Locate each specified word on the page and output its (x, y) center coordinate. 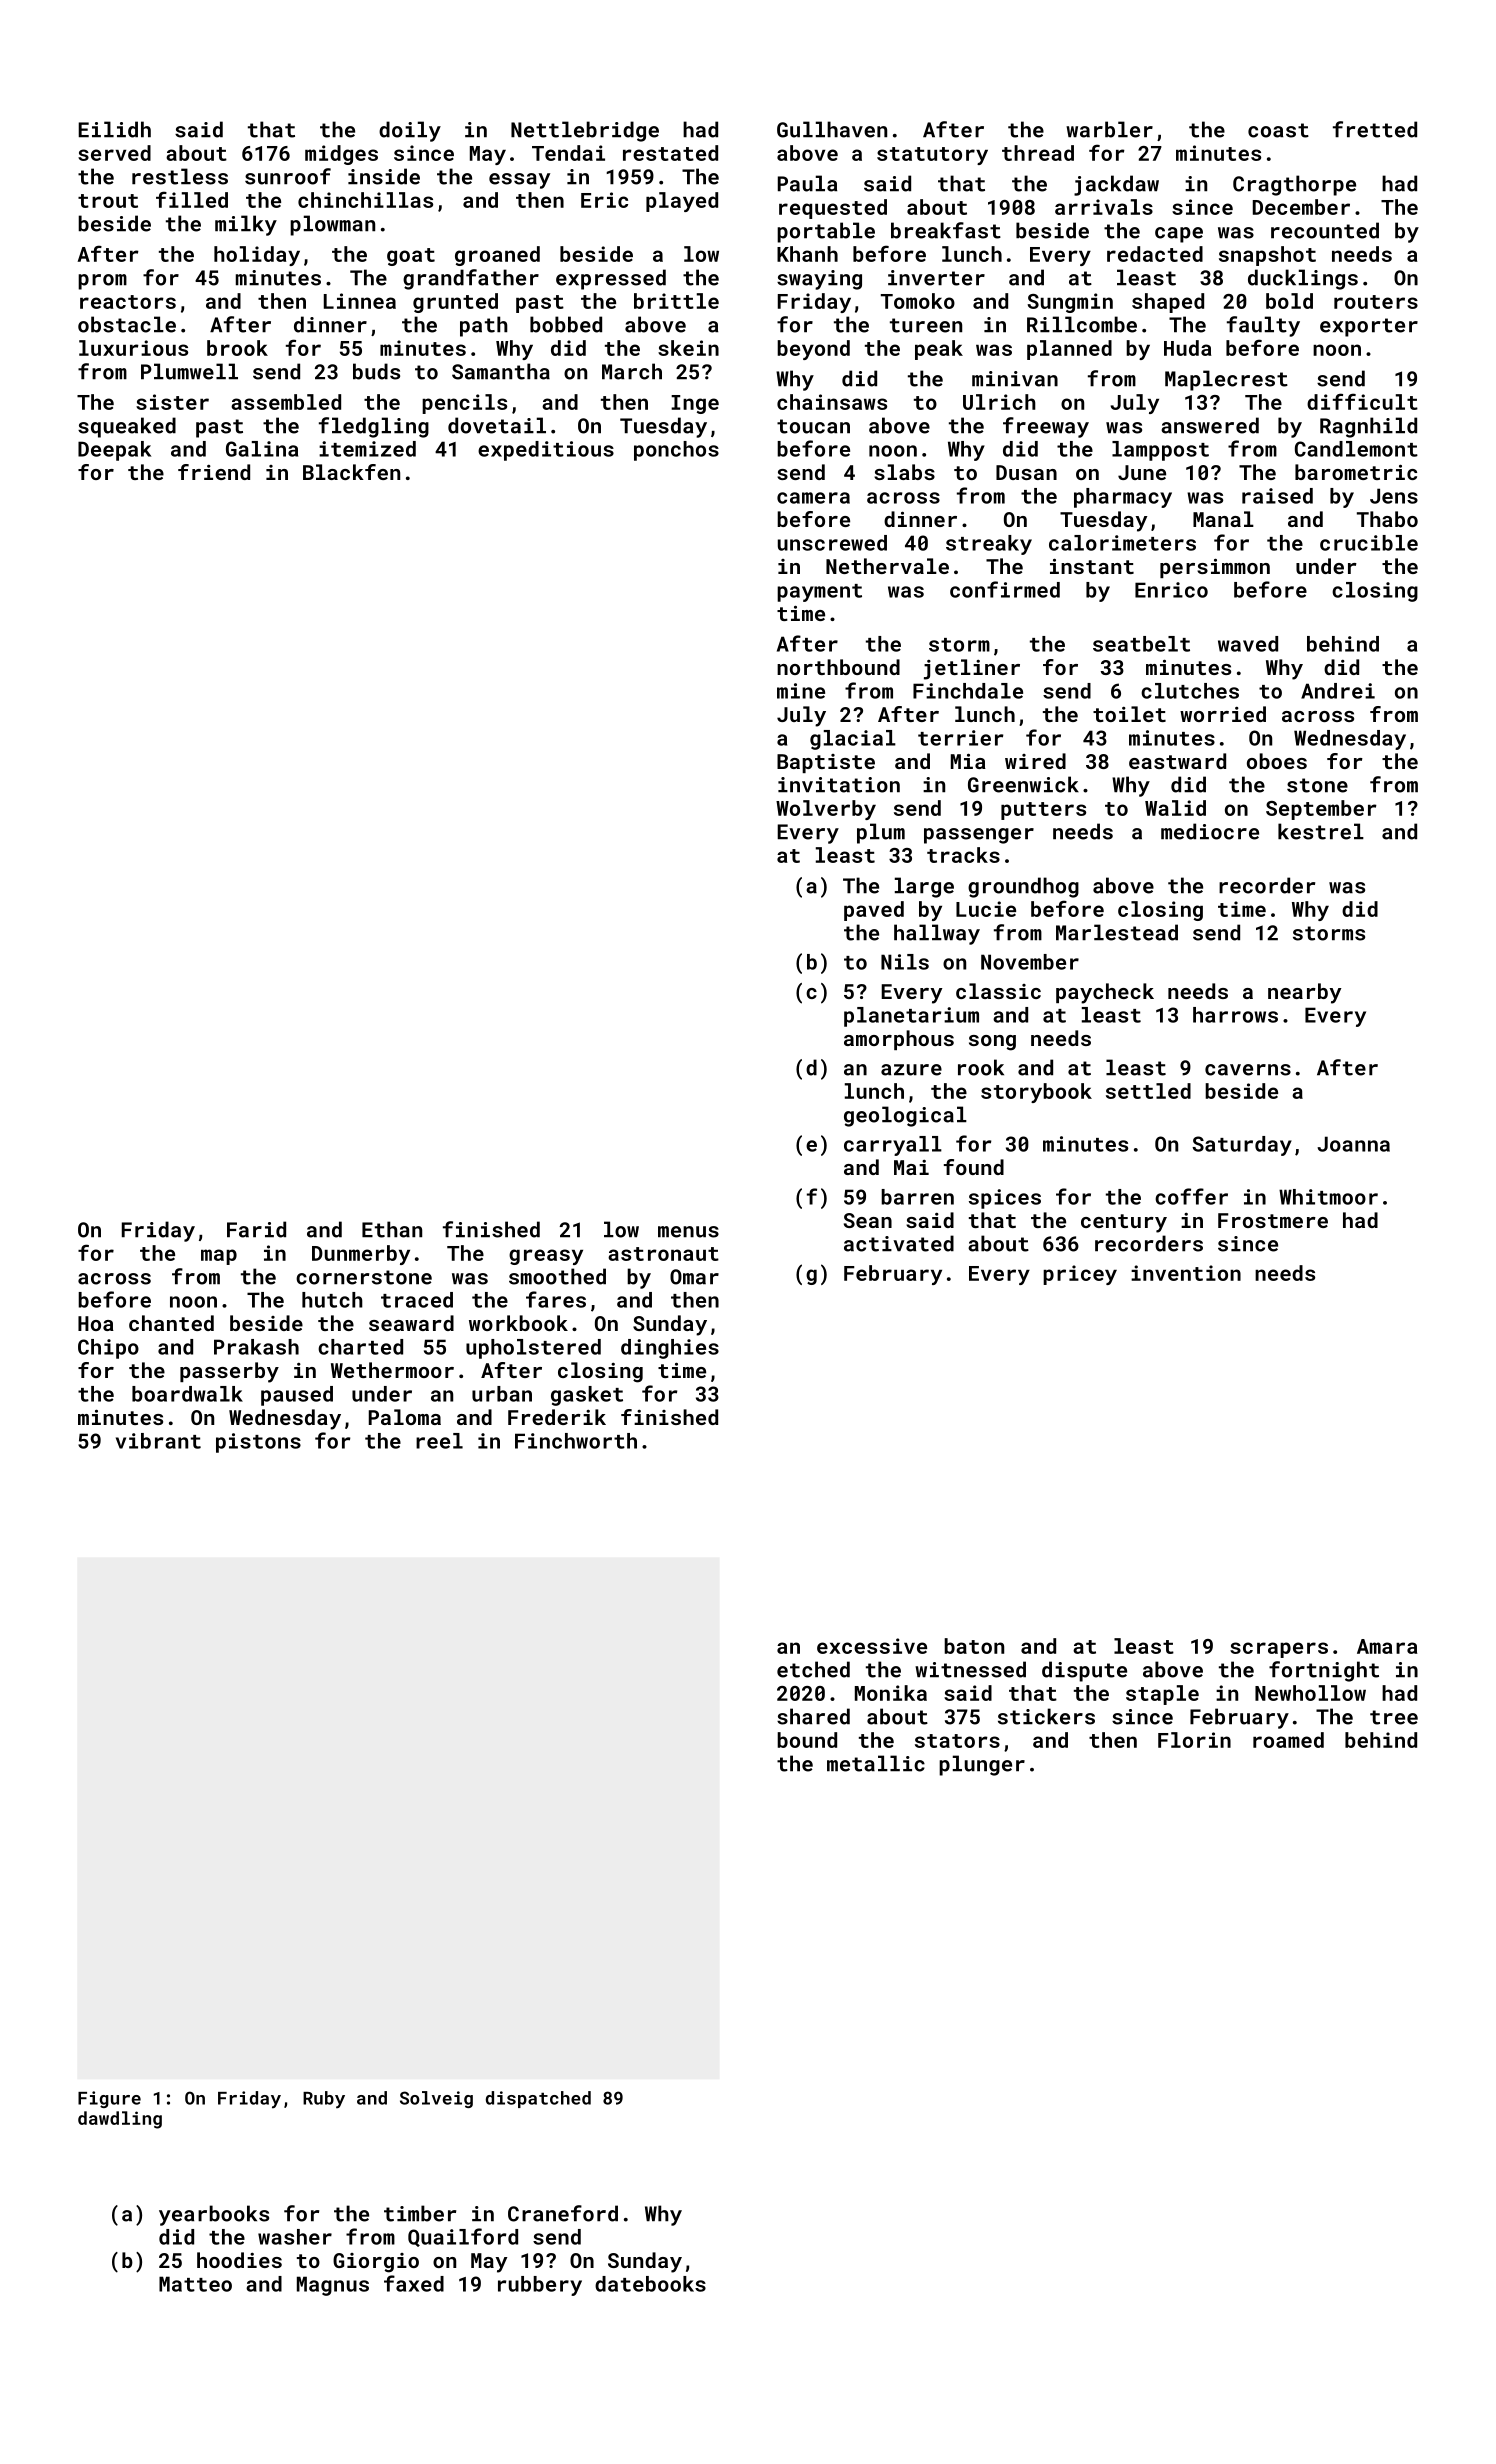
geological (905, 1116)
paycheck (1105, 993)
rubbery (540, 2286)
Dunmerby (361, 1255)
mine (801, 691)
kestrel (1321, 831)
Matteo (195, 2284)
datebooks (650, 2284)
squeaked (127, 427)
